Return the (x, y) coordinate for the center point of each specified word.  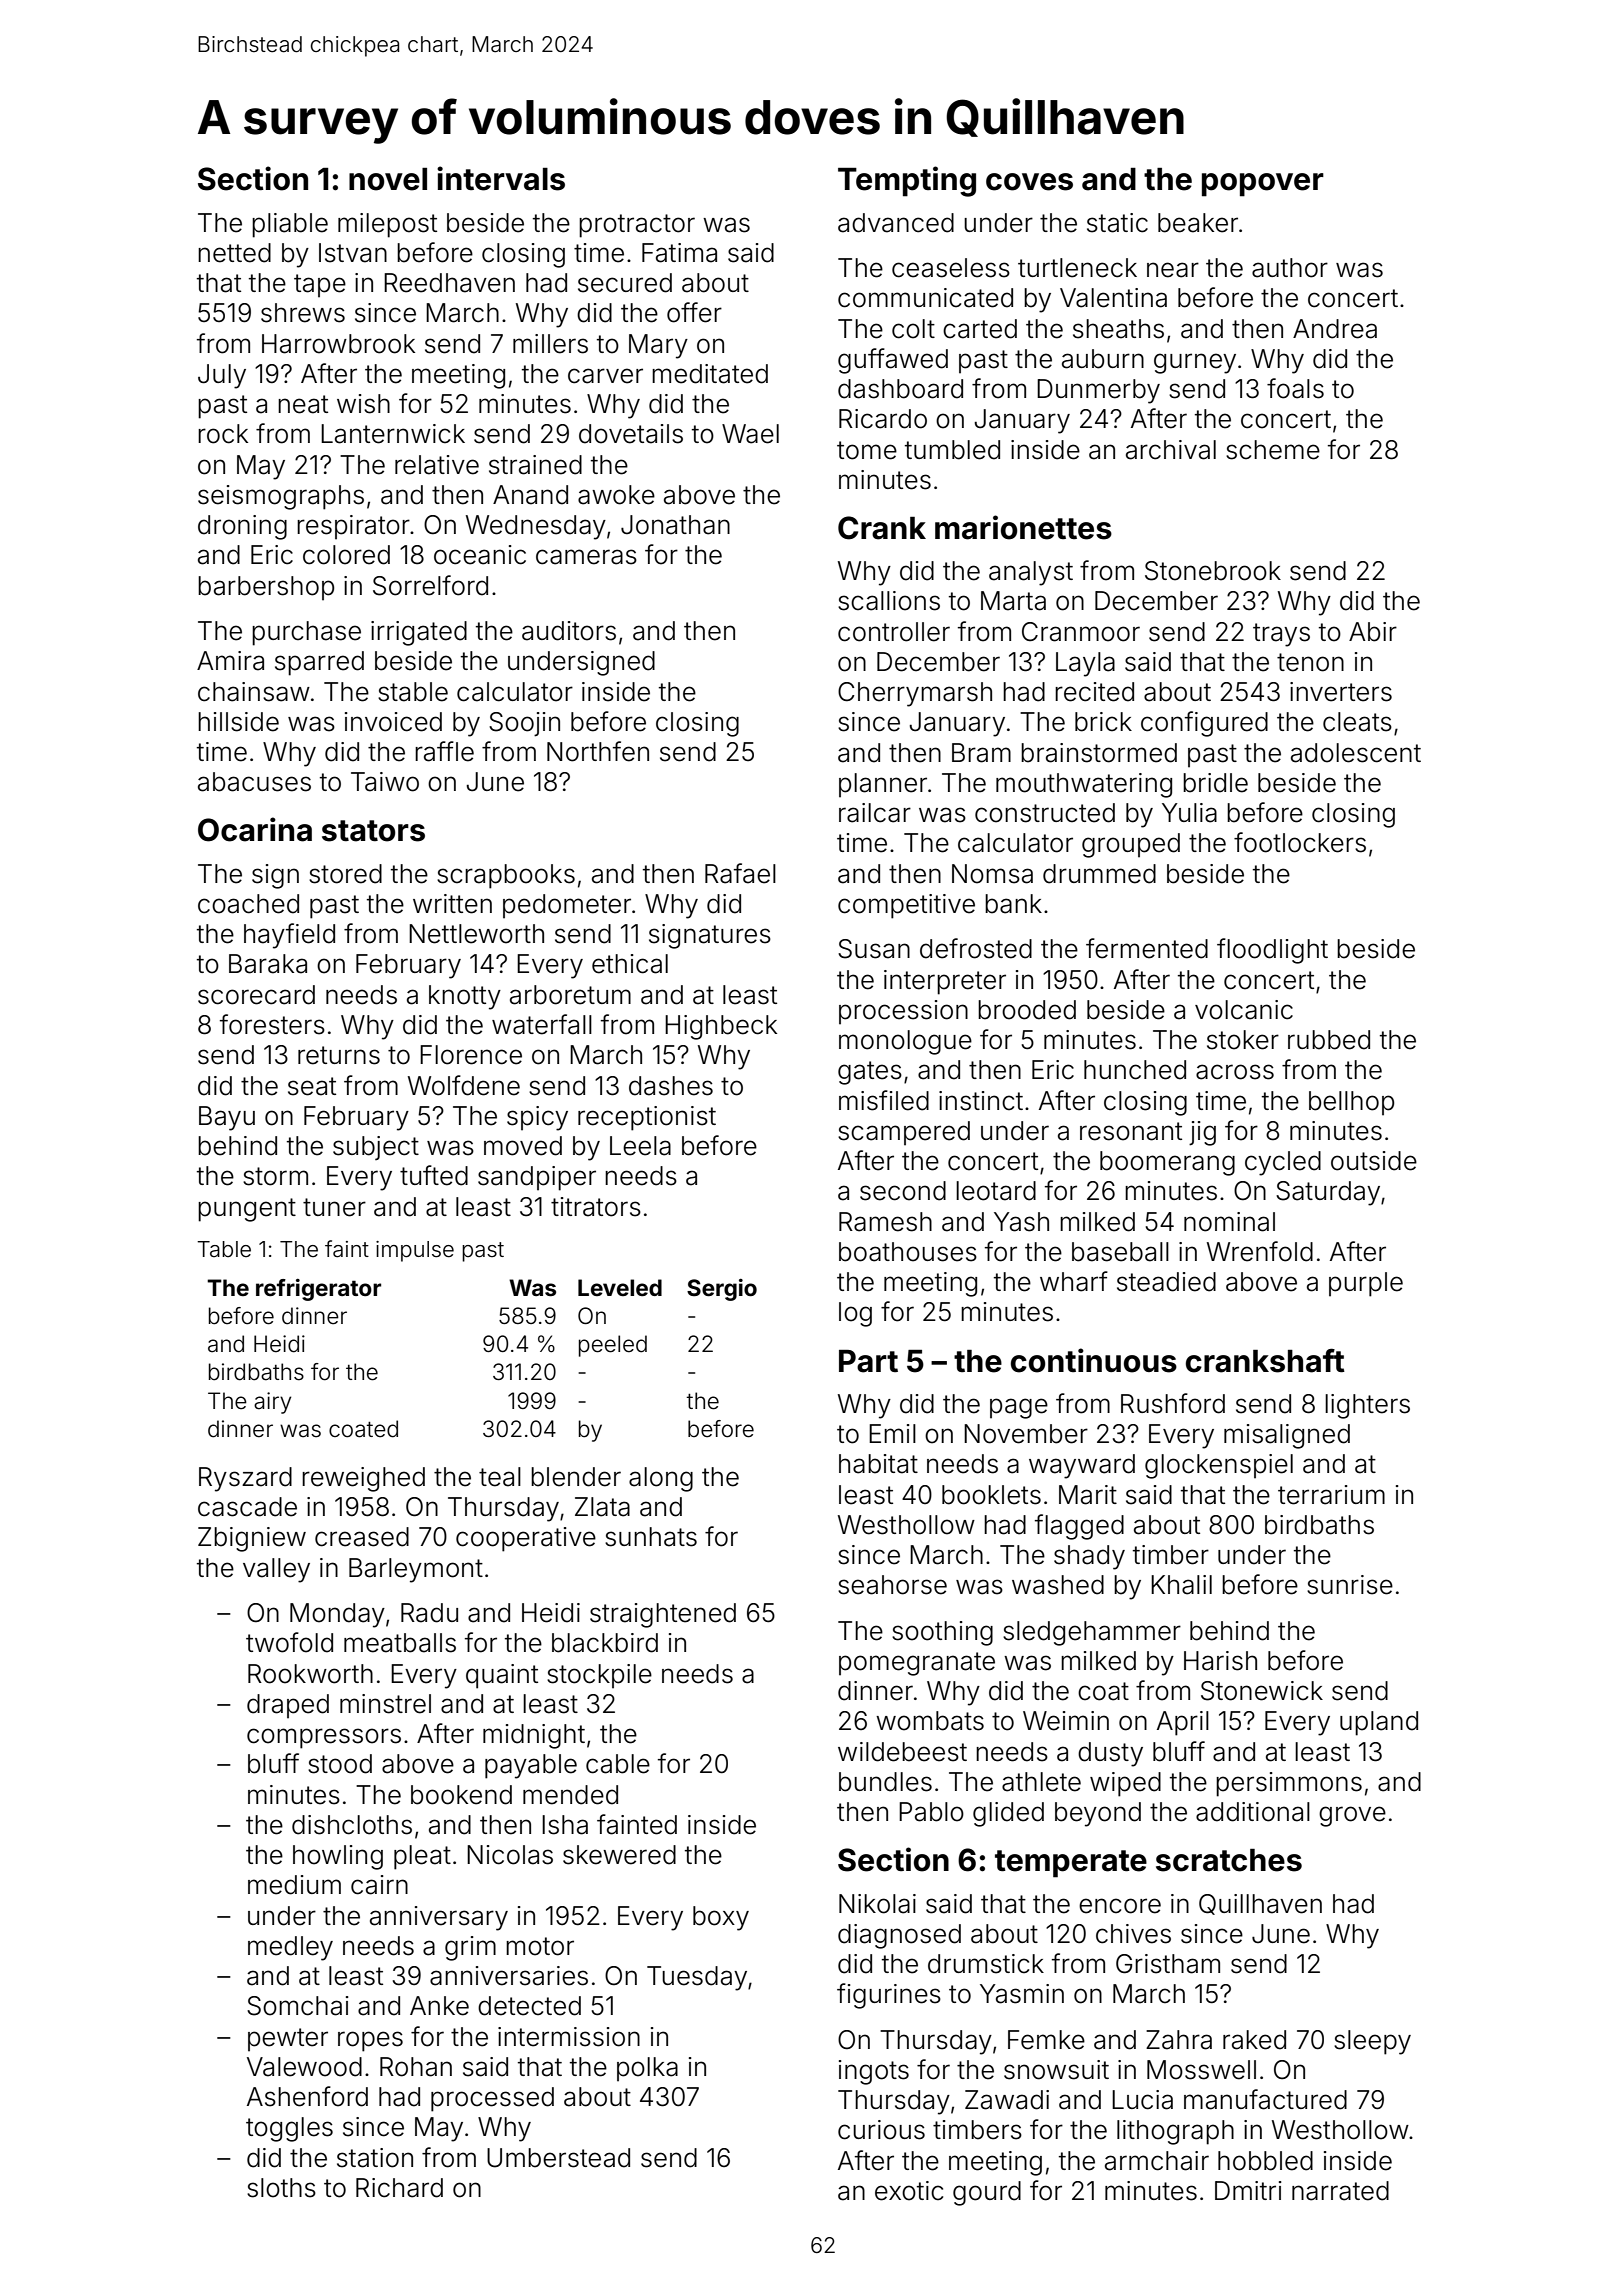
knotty (465, 997)
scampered (904, 1133)
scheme (1273, 450)
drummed (1099, 874)
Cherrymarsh (915, 694)
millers (550, 344)
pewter (288, 2040)
